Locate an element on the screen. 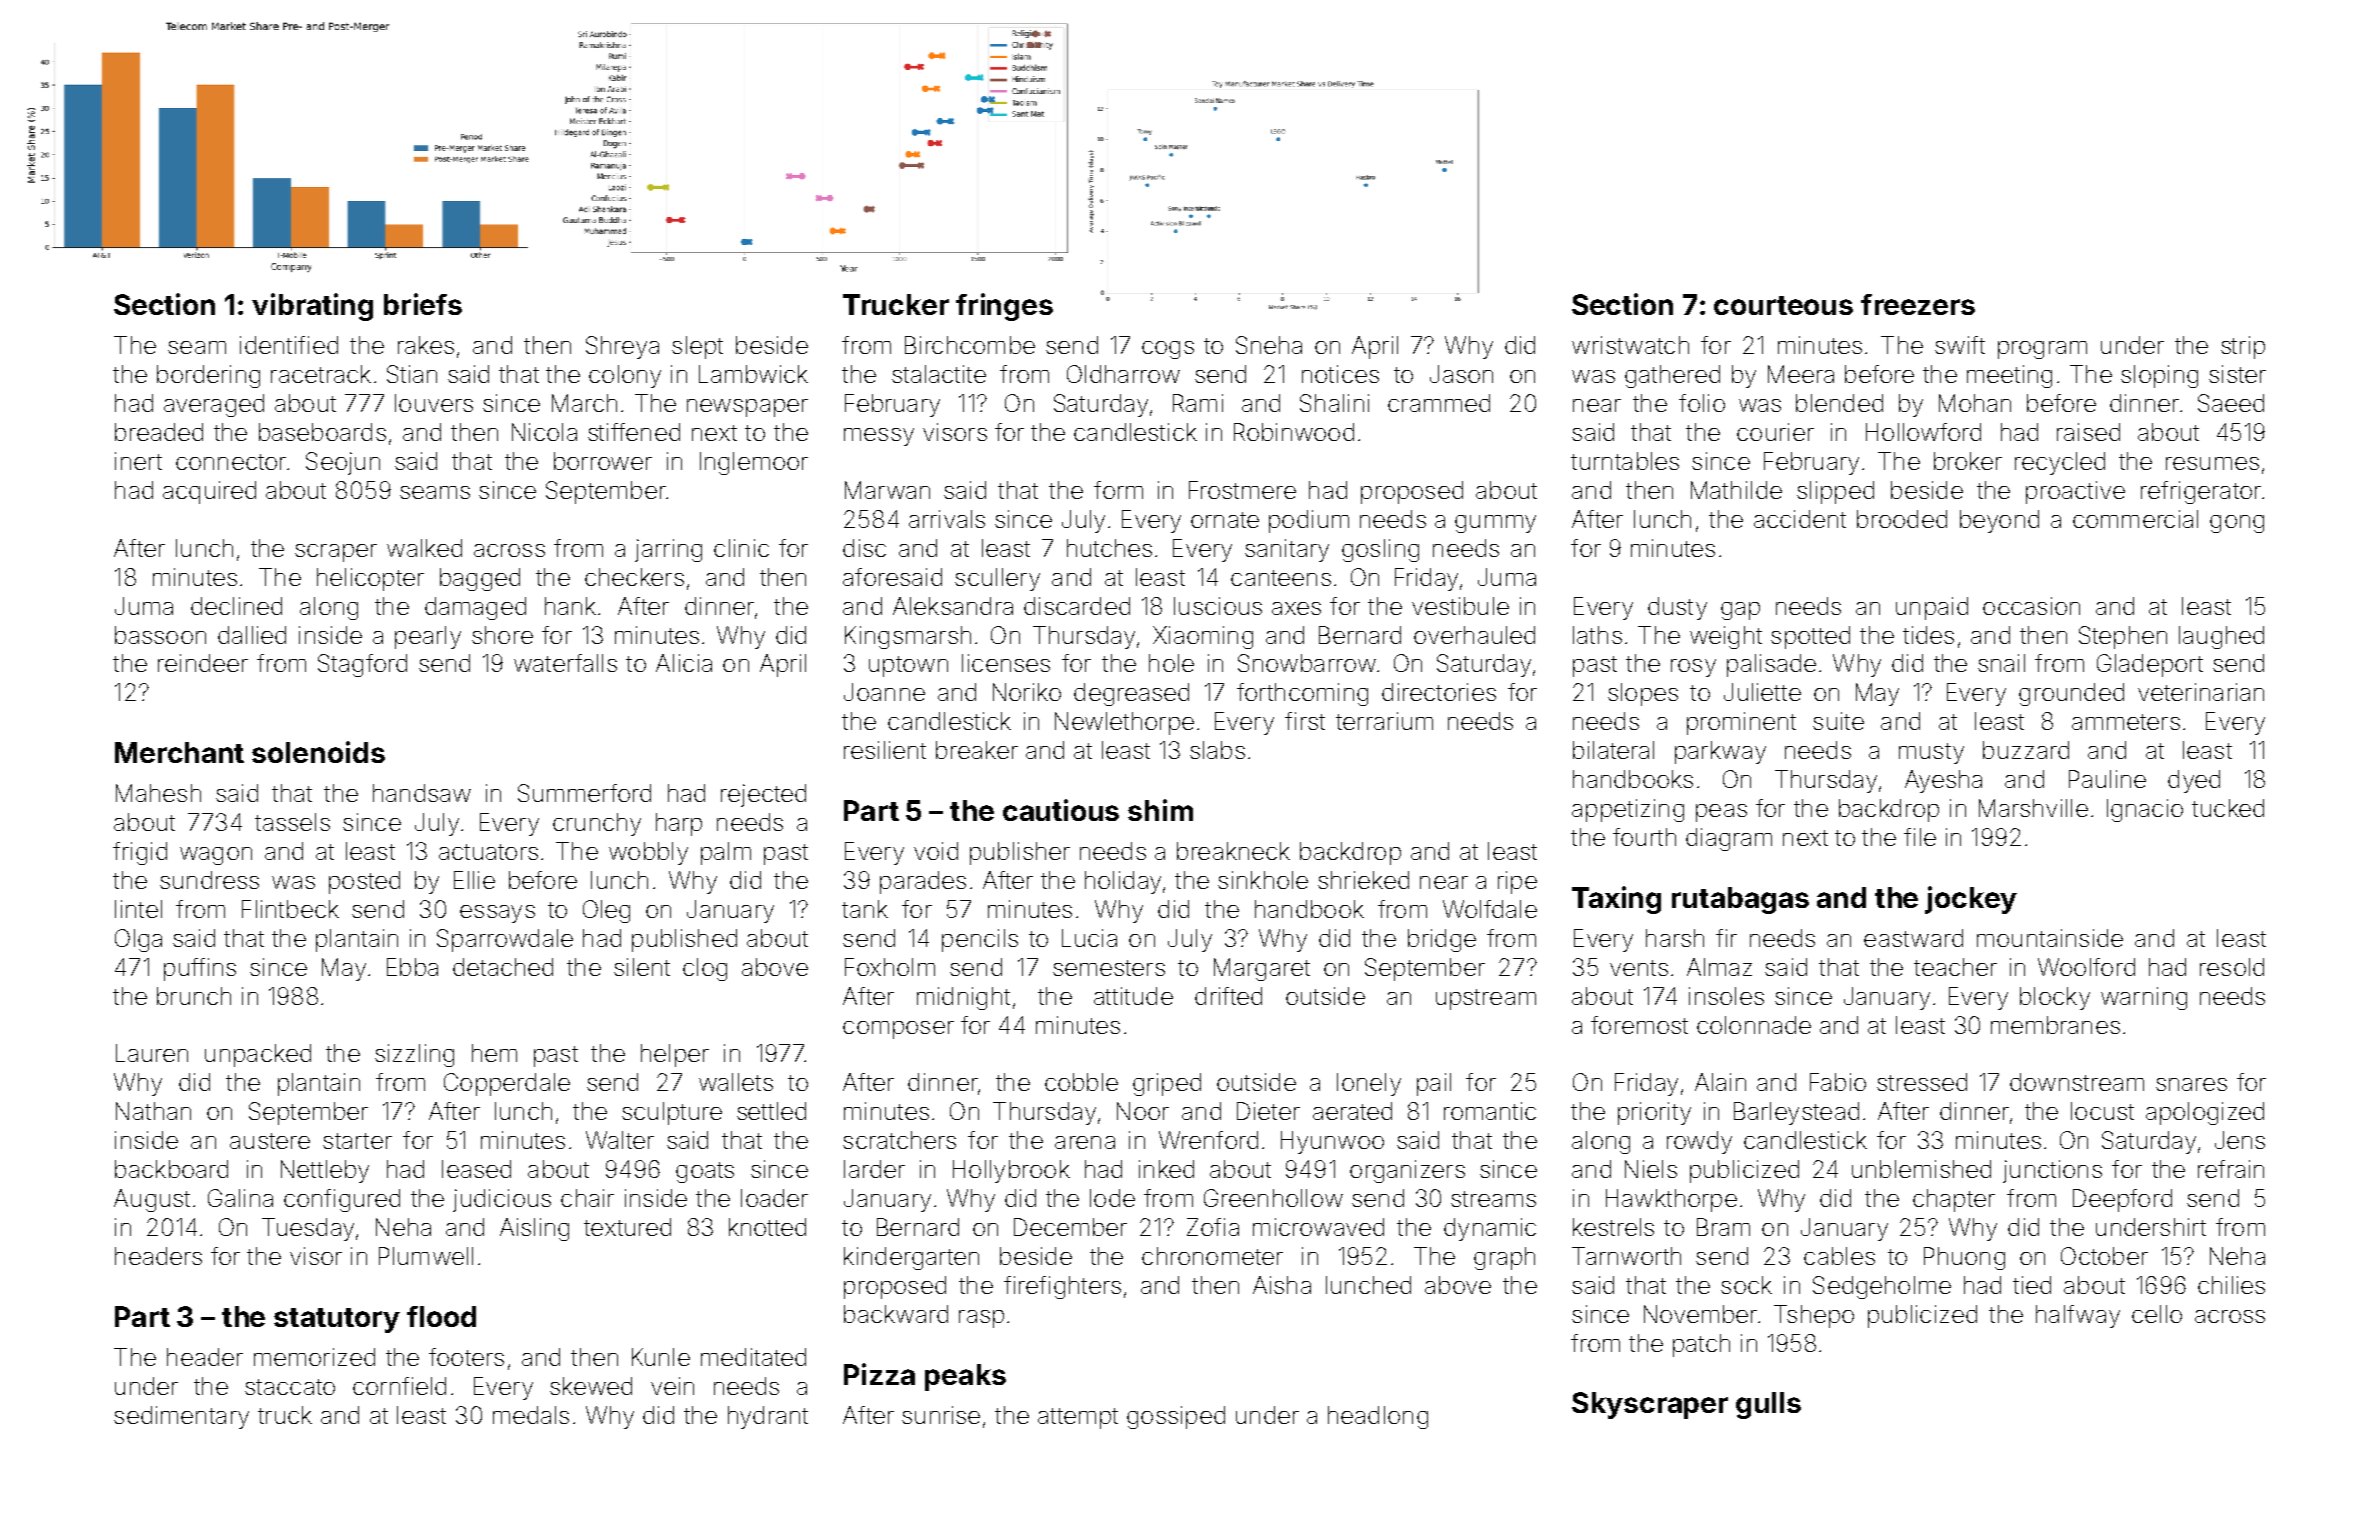  priority is located at coordinates (1654, 1113).
